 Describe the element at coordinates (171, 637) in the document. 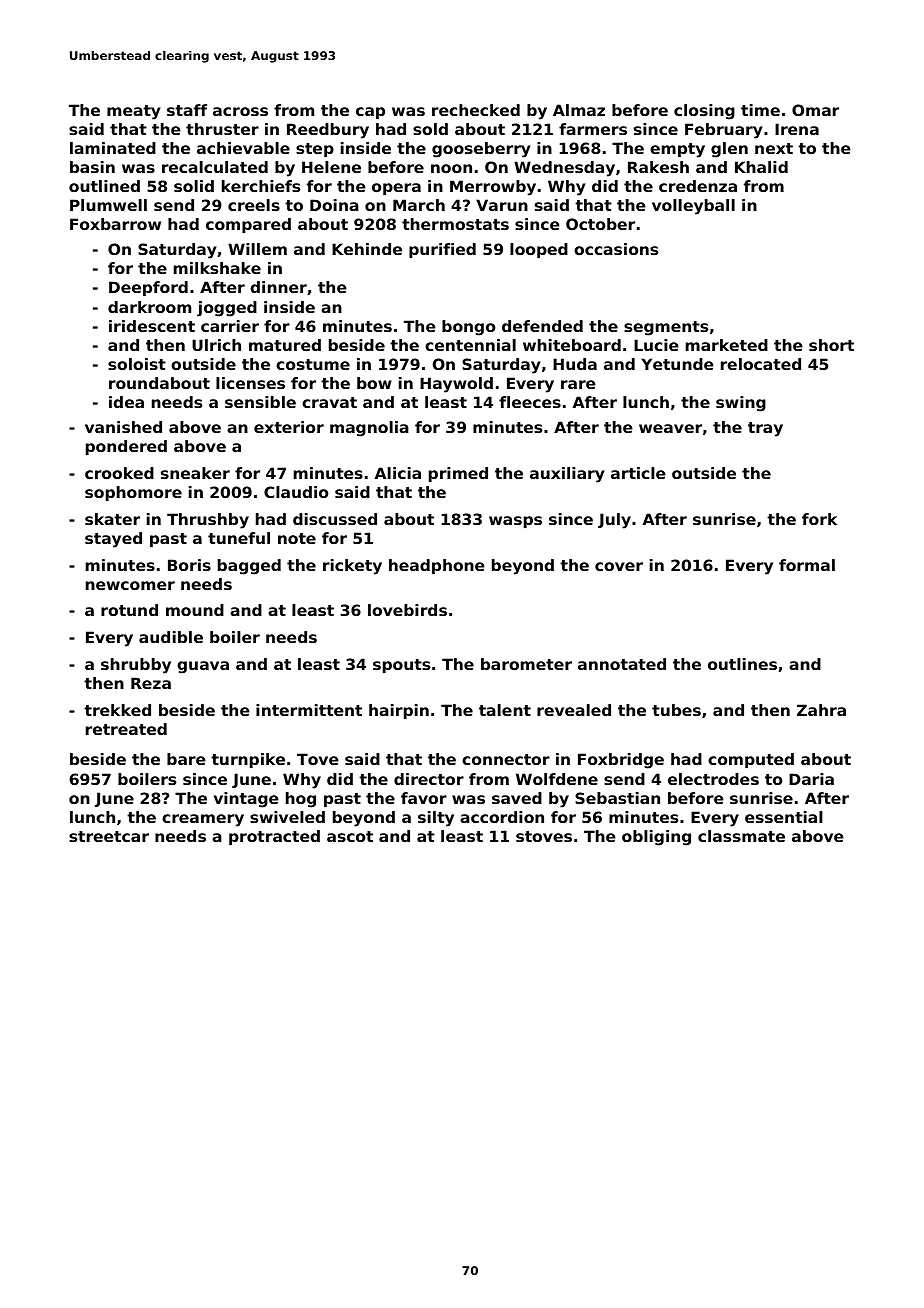

I see `audible` at that location.
